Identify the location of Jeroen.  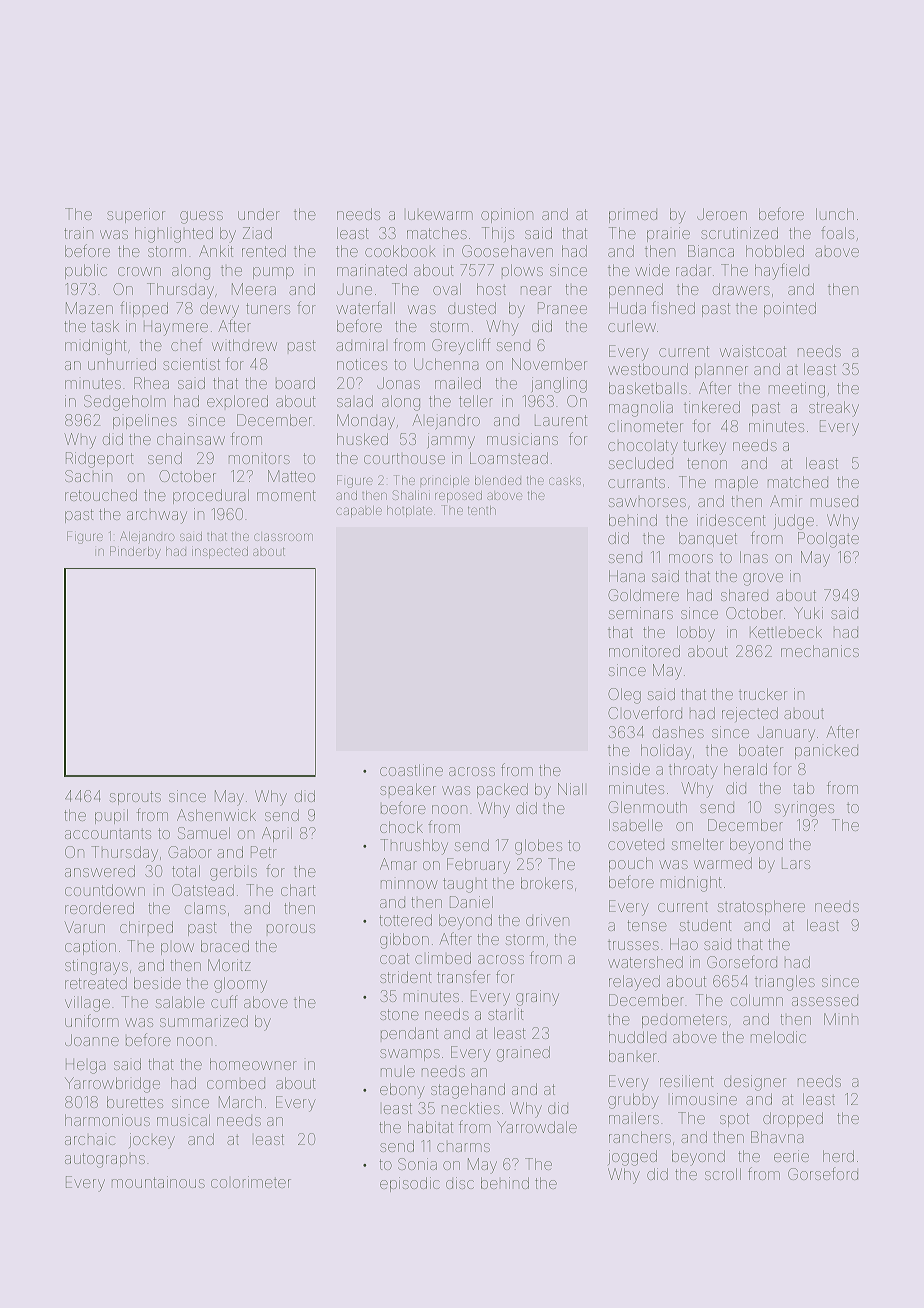
(722, 214).
